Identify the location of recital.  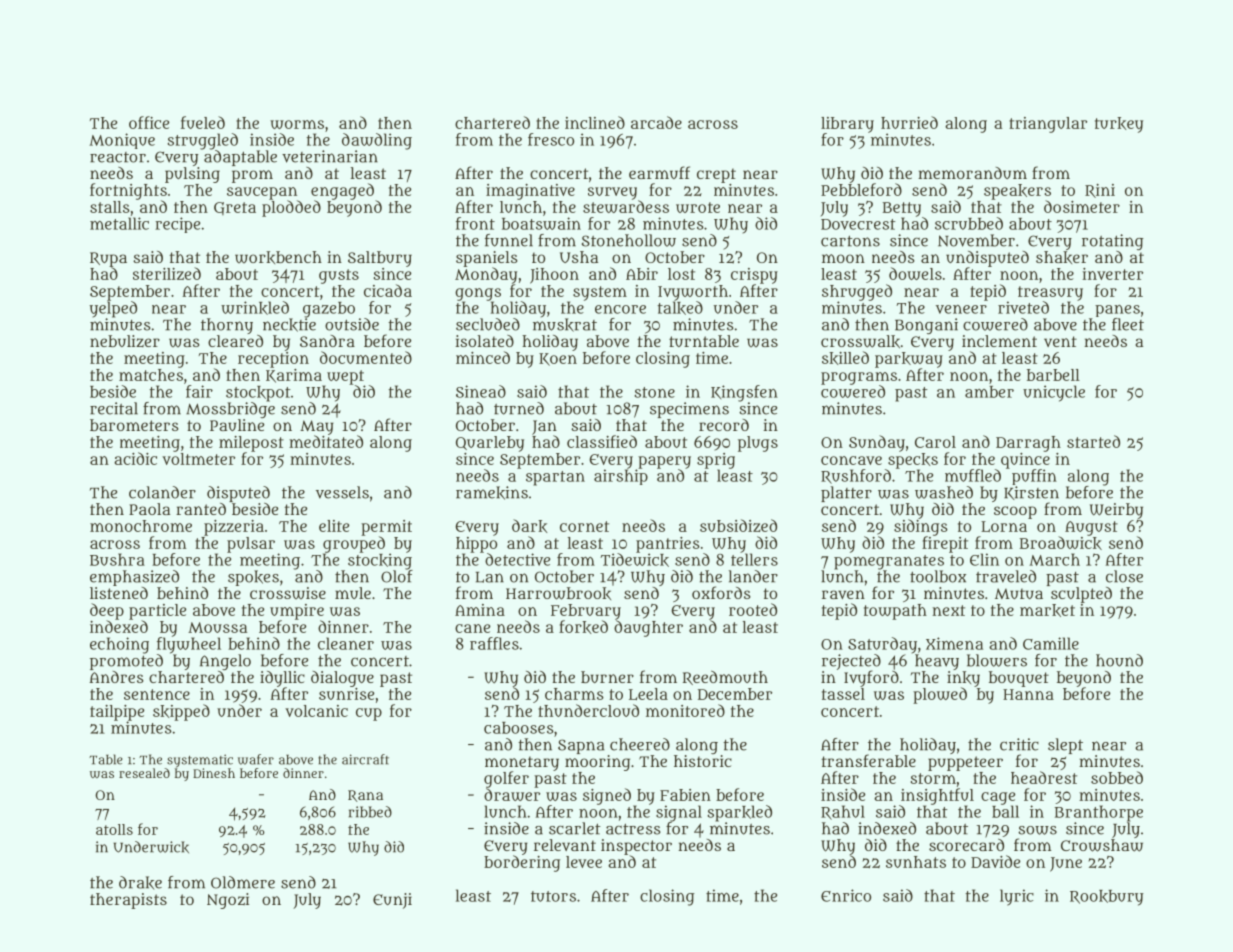
(114, 408).
